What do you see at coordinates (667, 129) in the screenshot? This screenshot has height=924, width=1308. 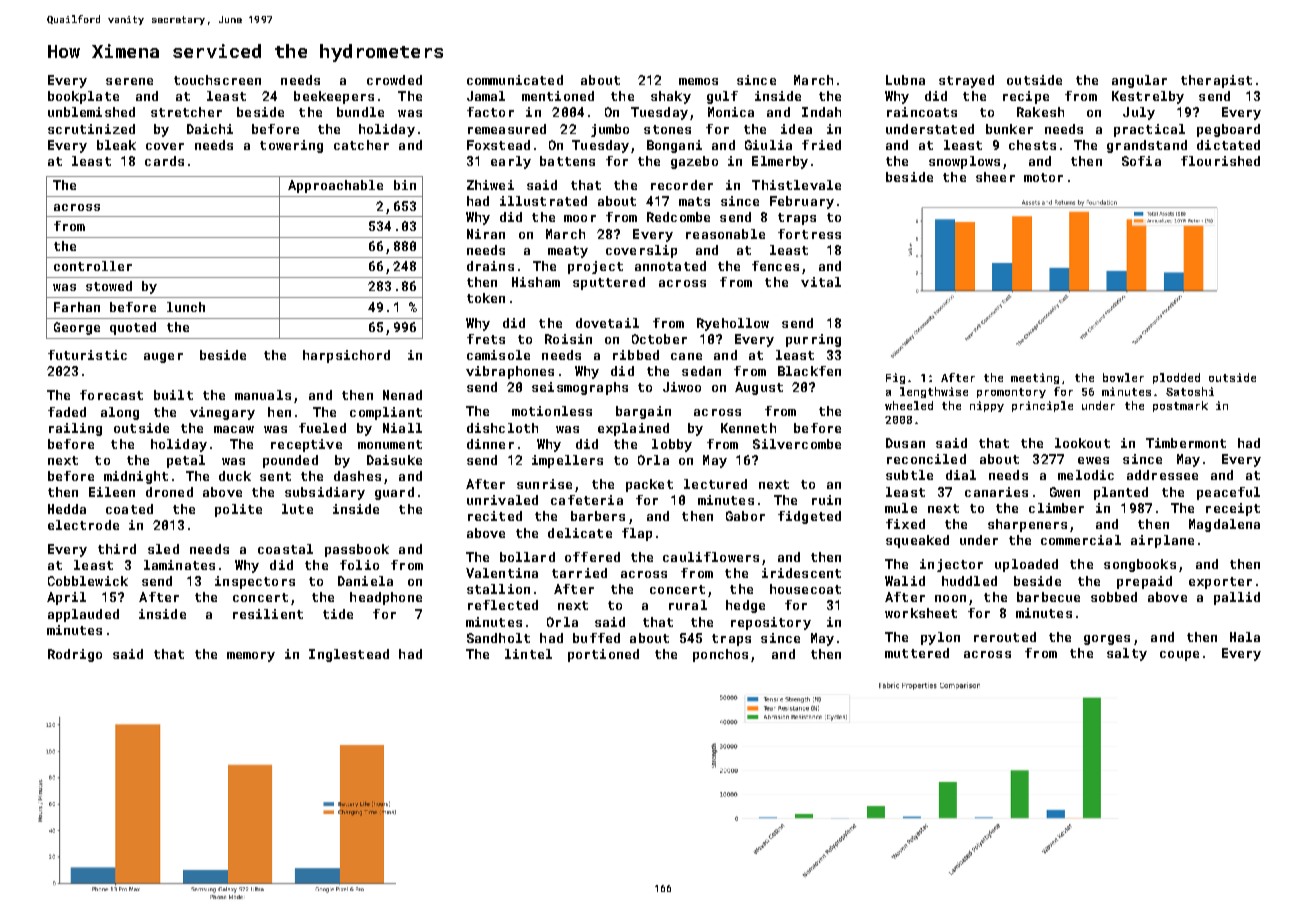 I see `stones` at bounding box center [667, 129].
